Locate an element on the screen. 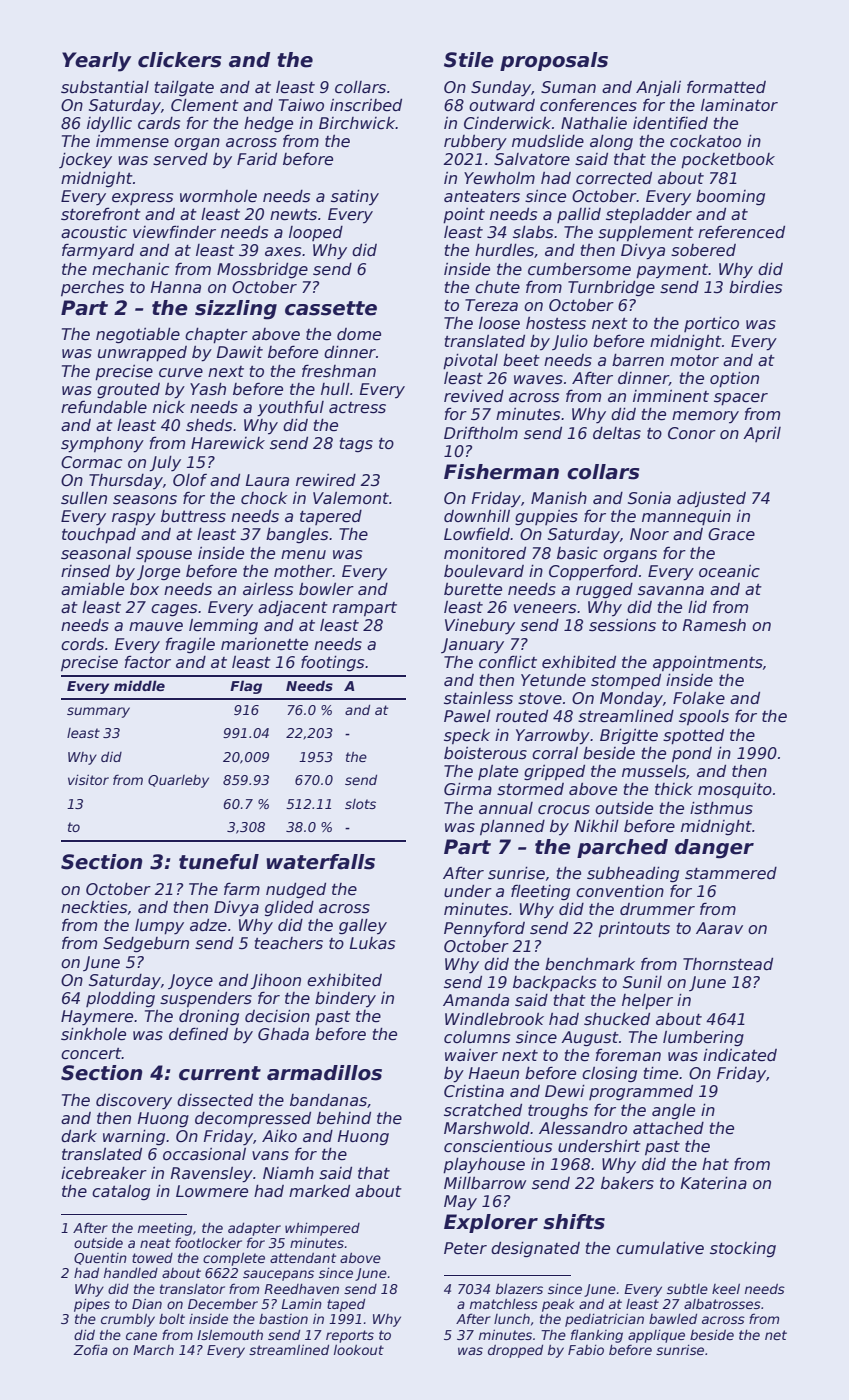 This screenshot has width=849, height=1400. unwrapped is located at coordinates (142, 354).
